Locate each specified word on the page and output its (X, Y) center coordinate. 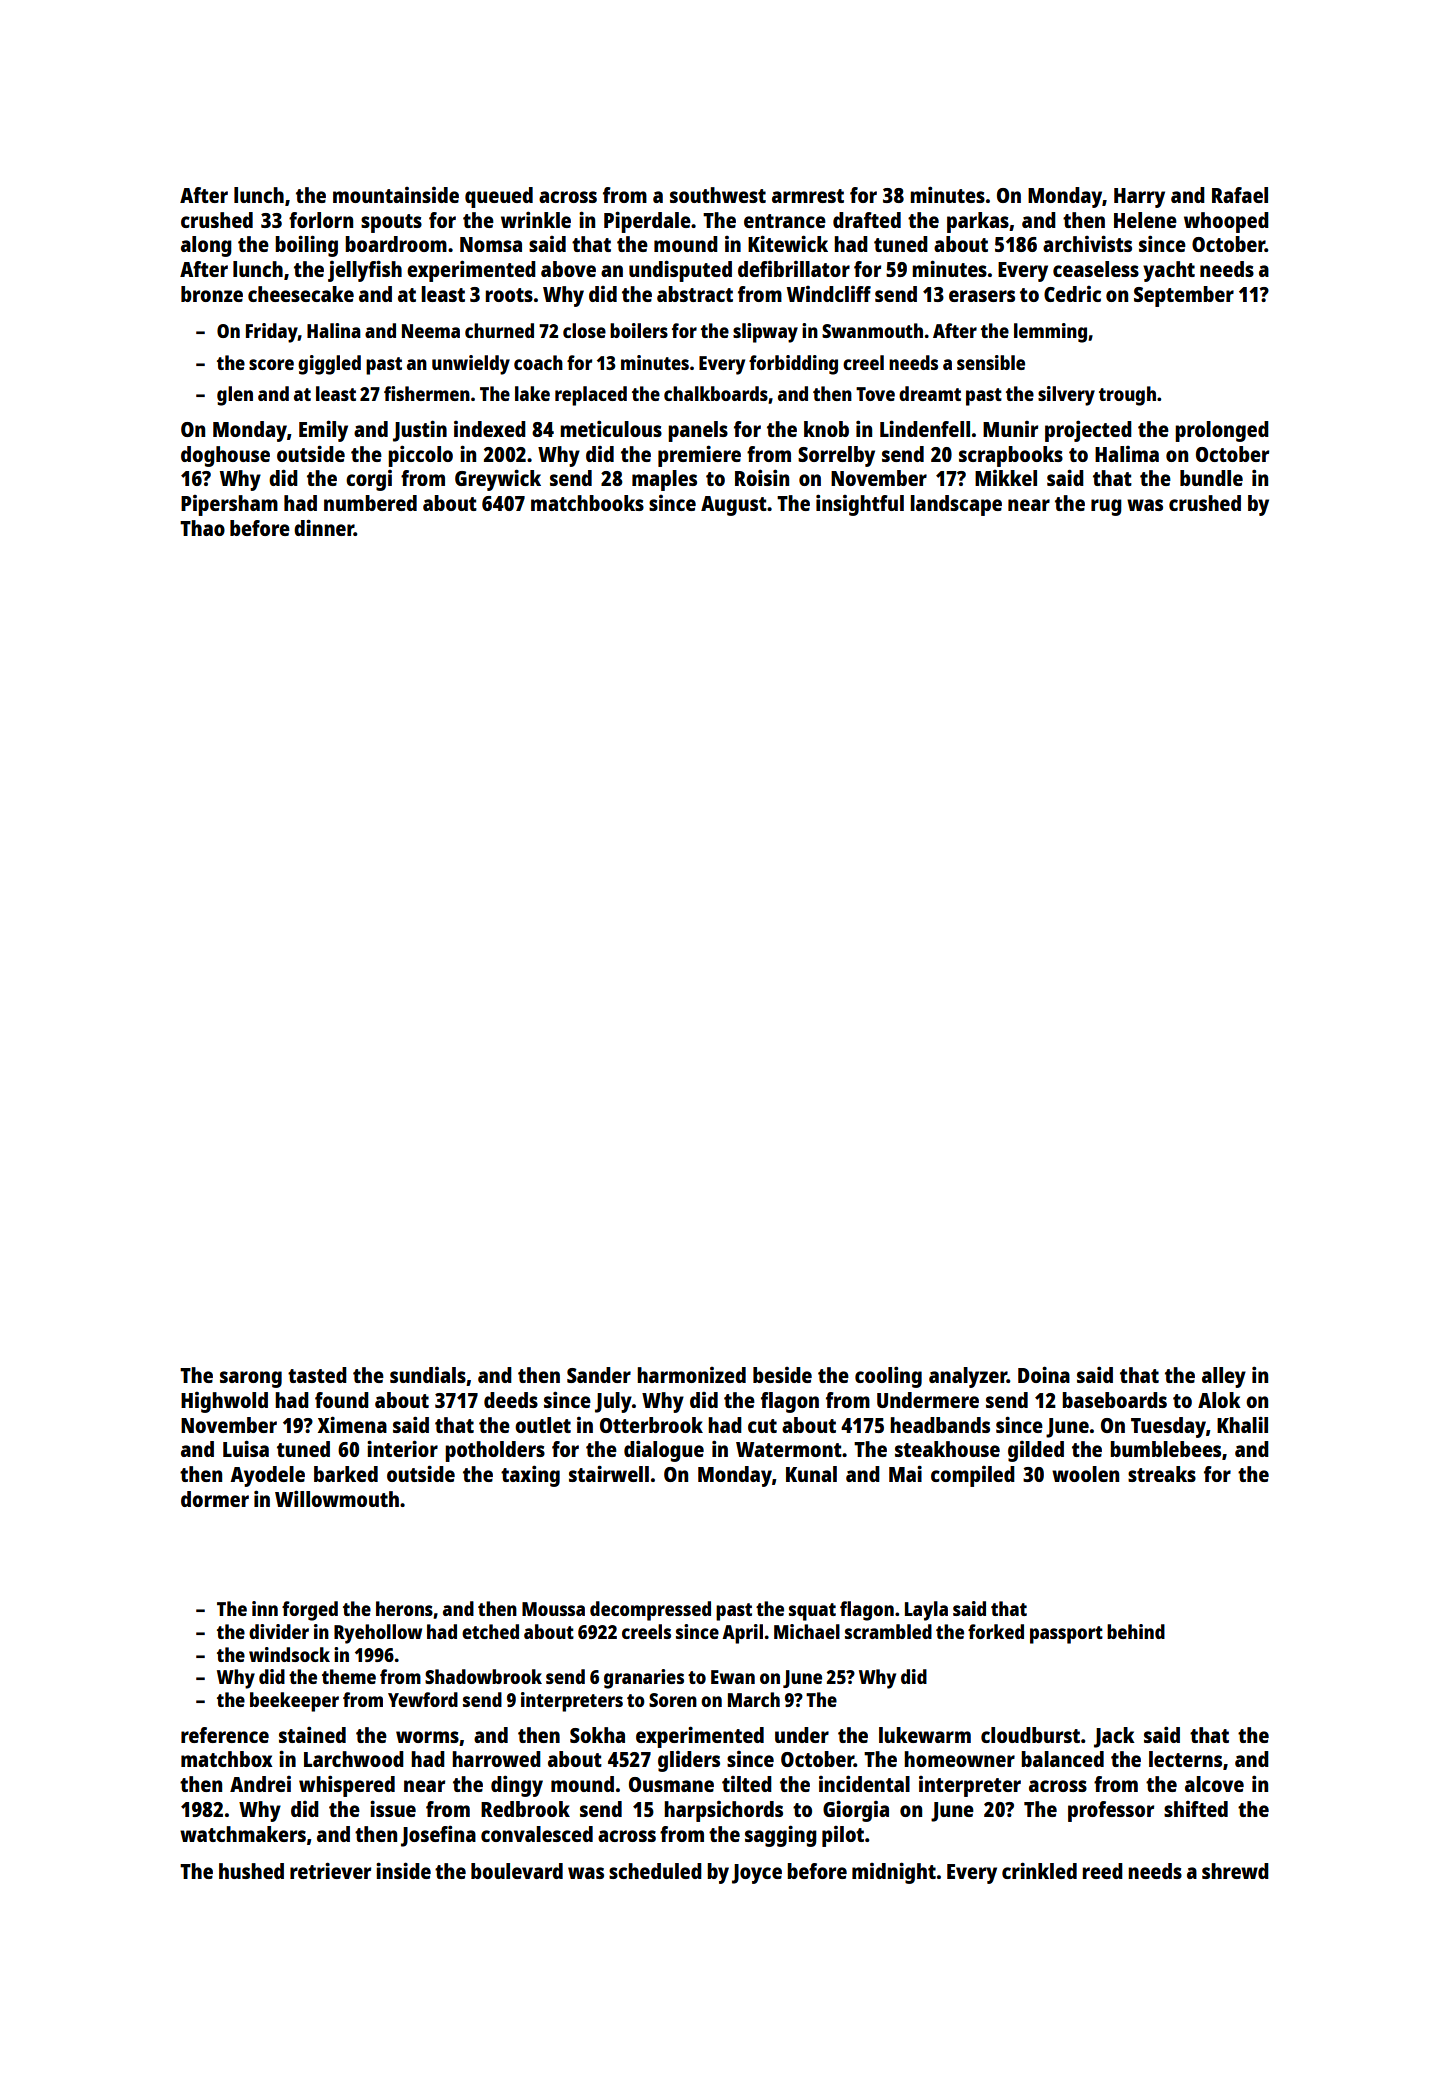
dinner (324, 527)
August (734, 506)
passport (1066, 1635)
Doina (1044, 1374)
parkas (978, 222)
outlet (543, 1425)
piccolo (420, 456)
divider (279, 1631)
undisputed (680, 271)
